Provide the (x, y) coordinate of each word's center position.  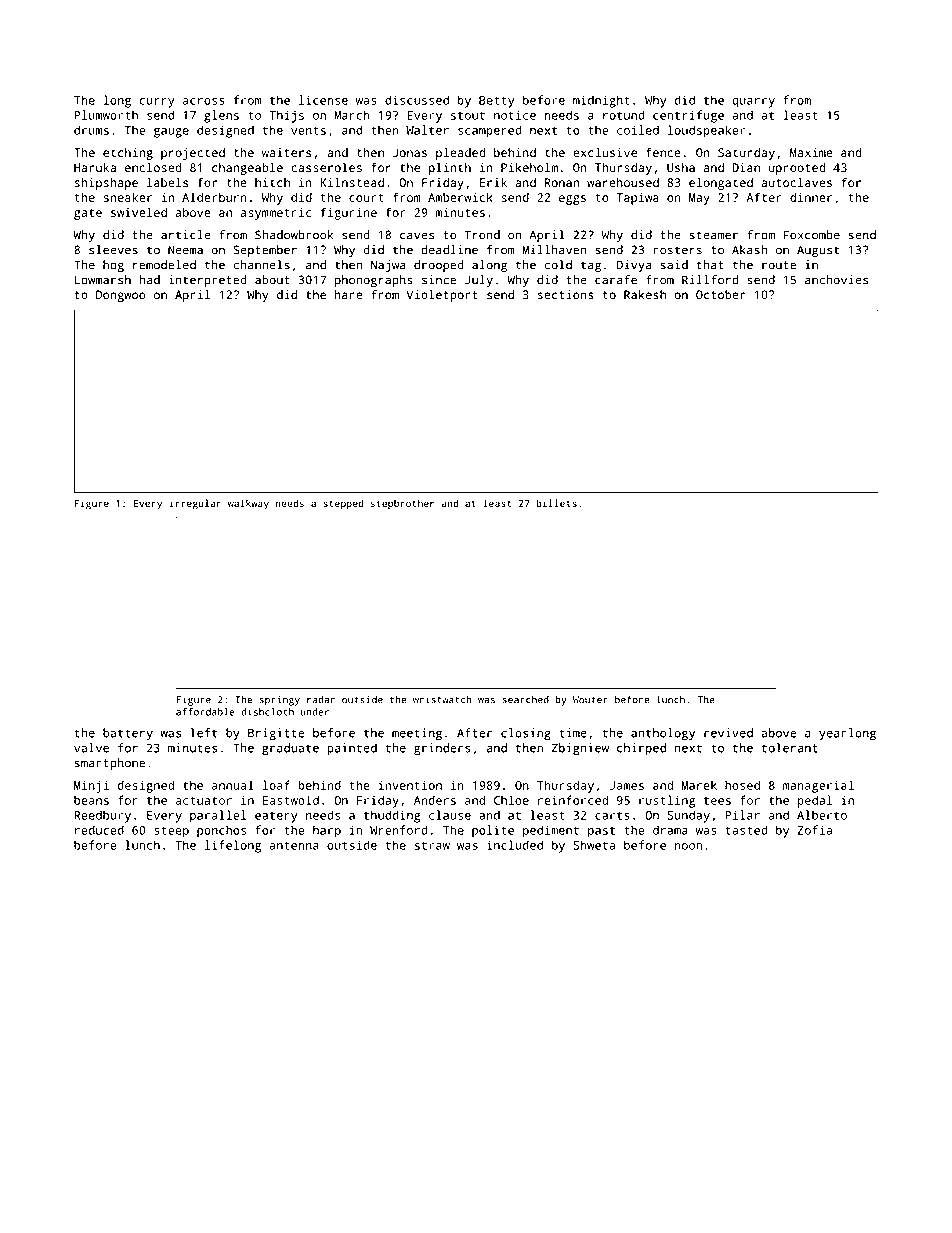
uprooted (797, 169)
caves (417, 236)
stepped (343, 504)
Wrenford (399, 830)
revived (728, 733)
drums (91, 130)
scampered (490, 131)
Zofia (814, 830)
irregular (195, 504)
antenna (294, 845)
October (720, 295)
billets (556, 503)
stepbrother (402, 504)
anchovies (836, 280)
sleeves (113, 250)
